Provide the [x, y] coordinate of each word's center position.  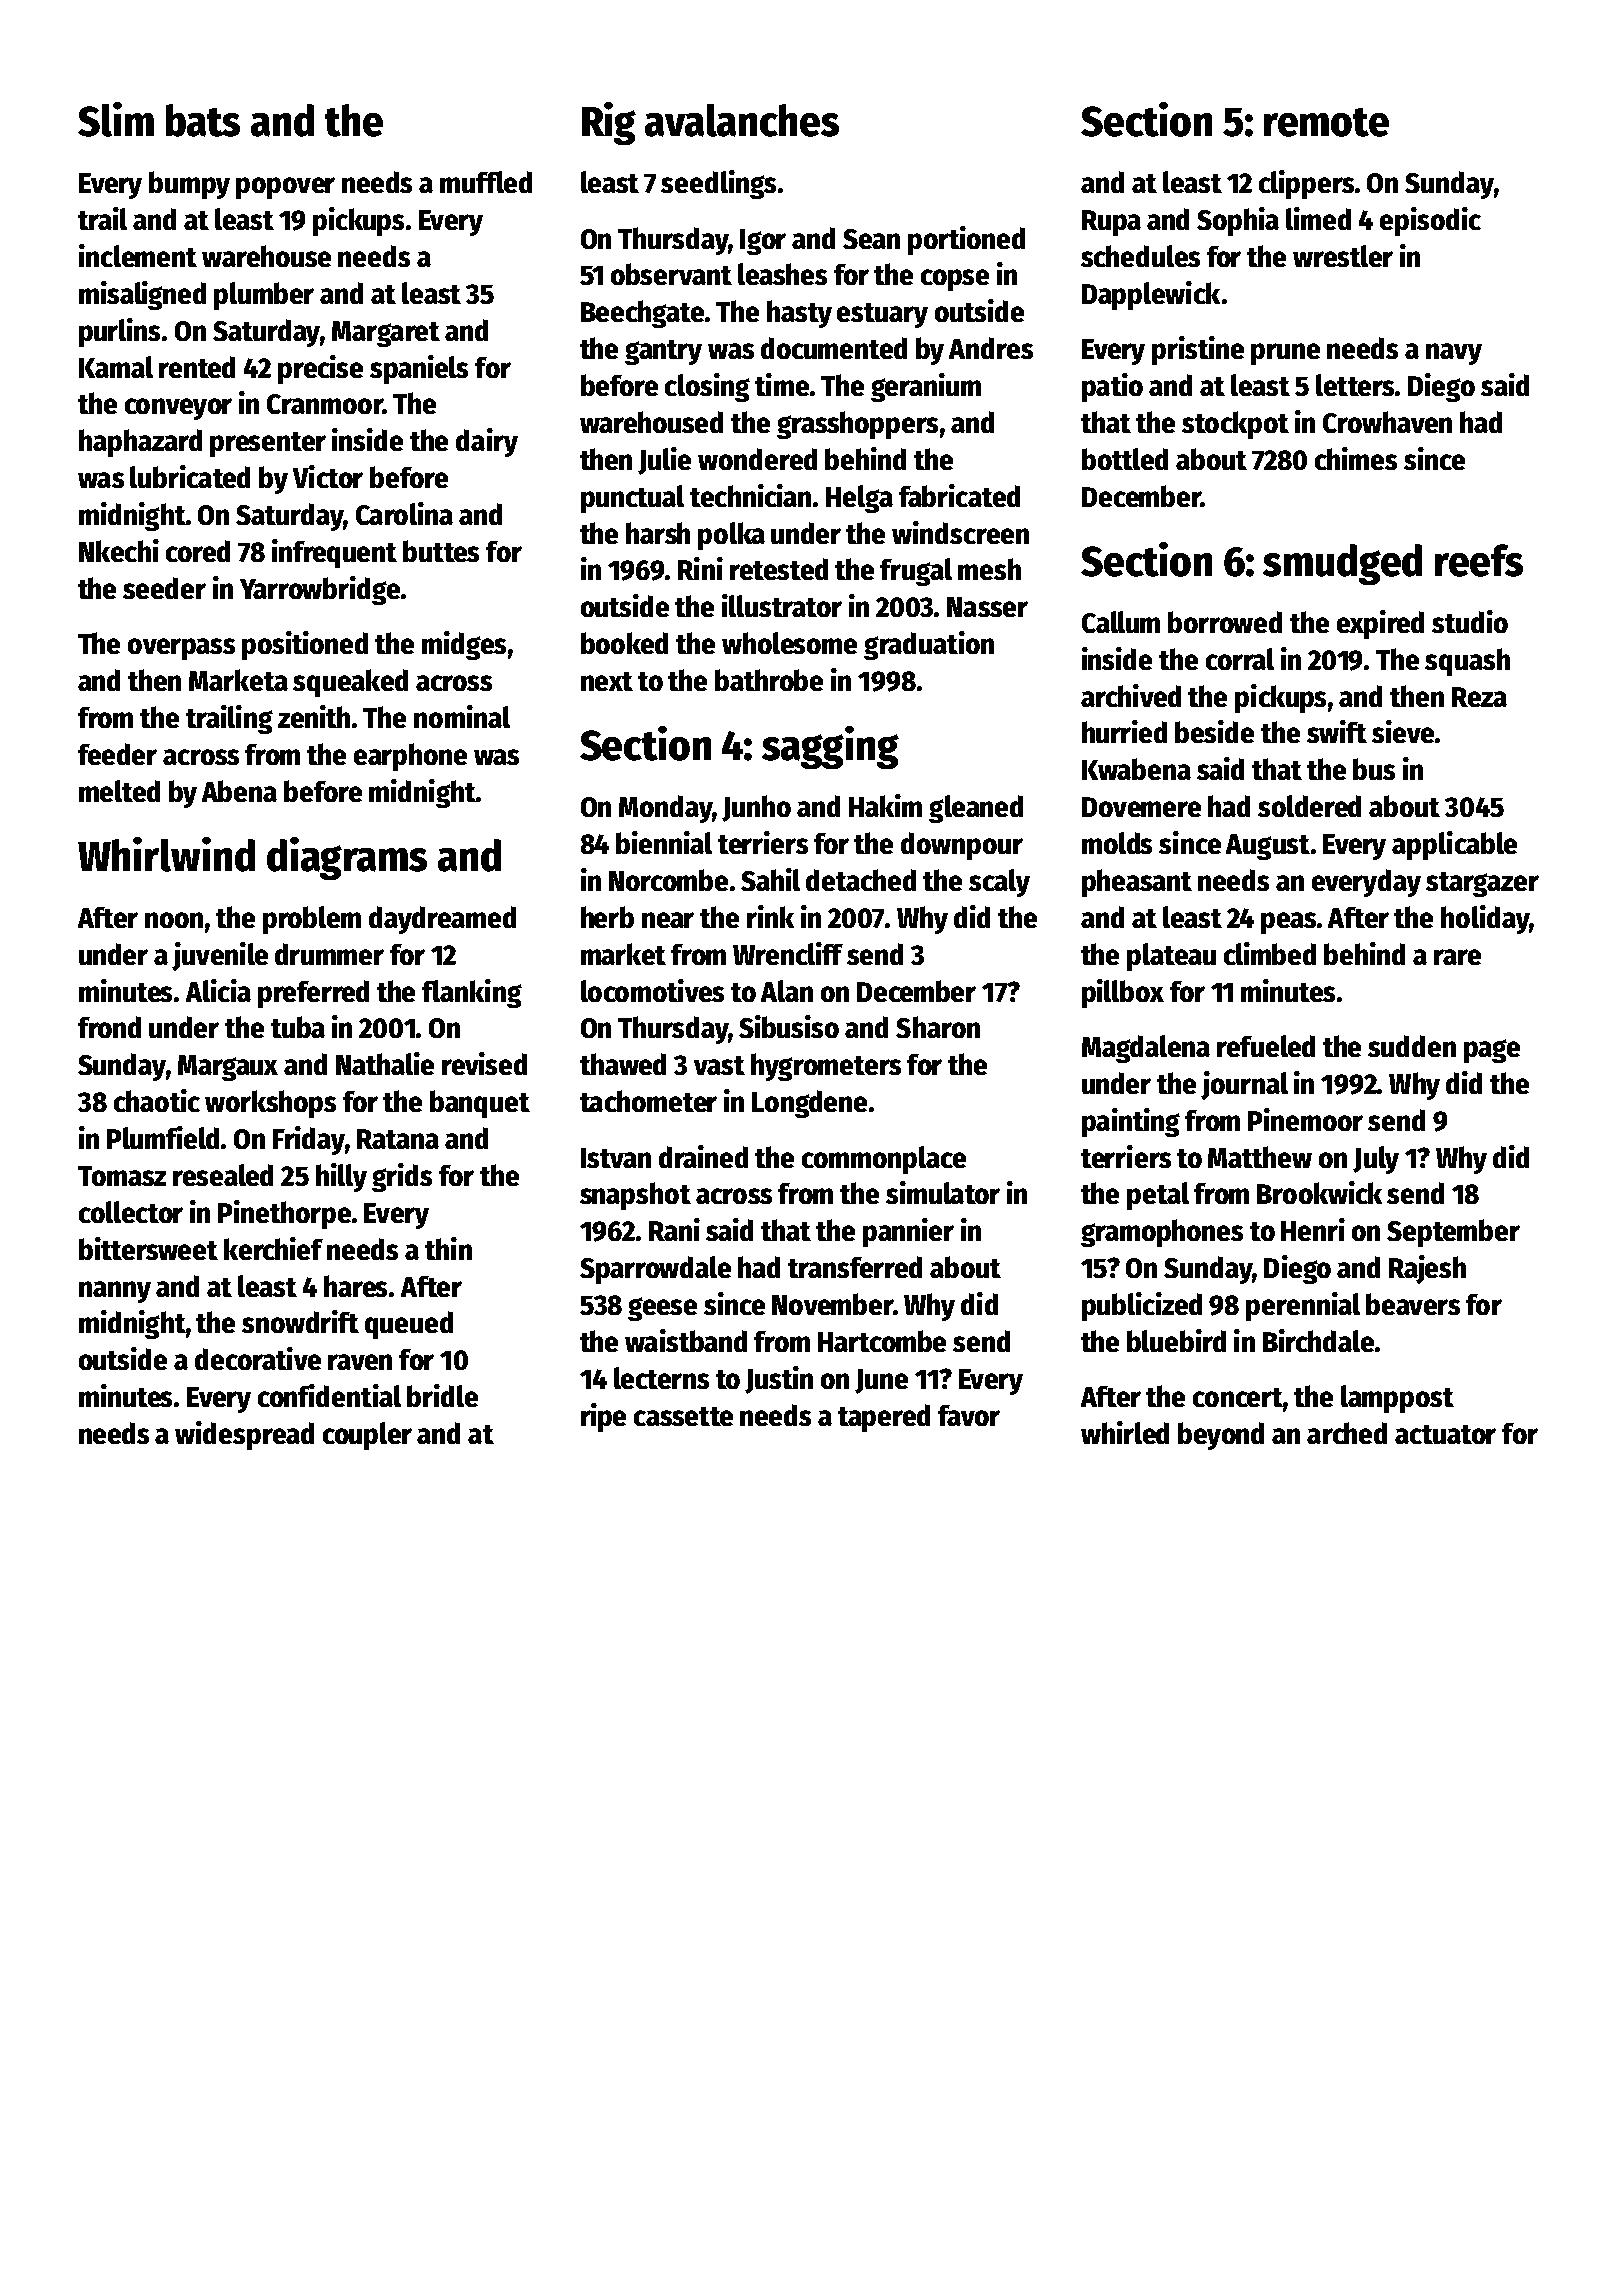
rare [1457, 957]
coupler [367, 1436]
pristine [1198, 350]
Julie [664, 461]
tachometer [648, 1101]
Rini [700, 568]
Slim [116, 119]
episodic [1430, 221]
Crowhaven [1387, 422]
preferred [313, 994]
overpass [181, 649]
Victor [328, 476]
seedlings [718, 184]
